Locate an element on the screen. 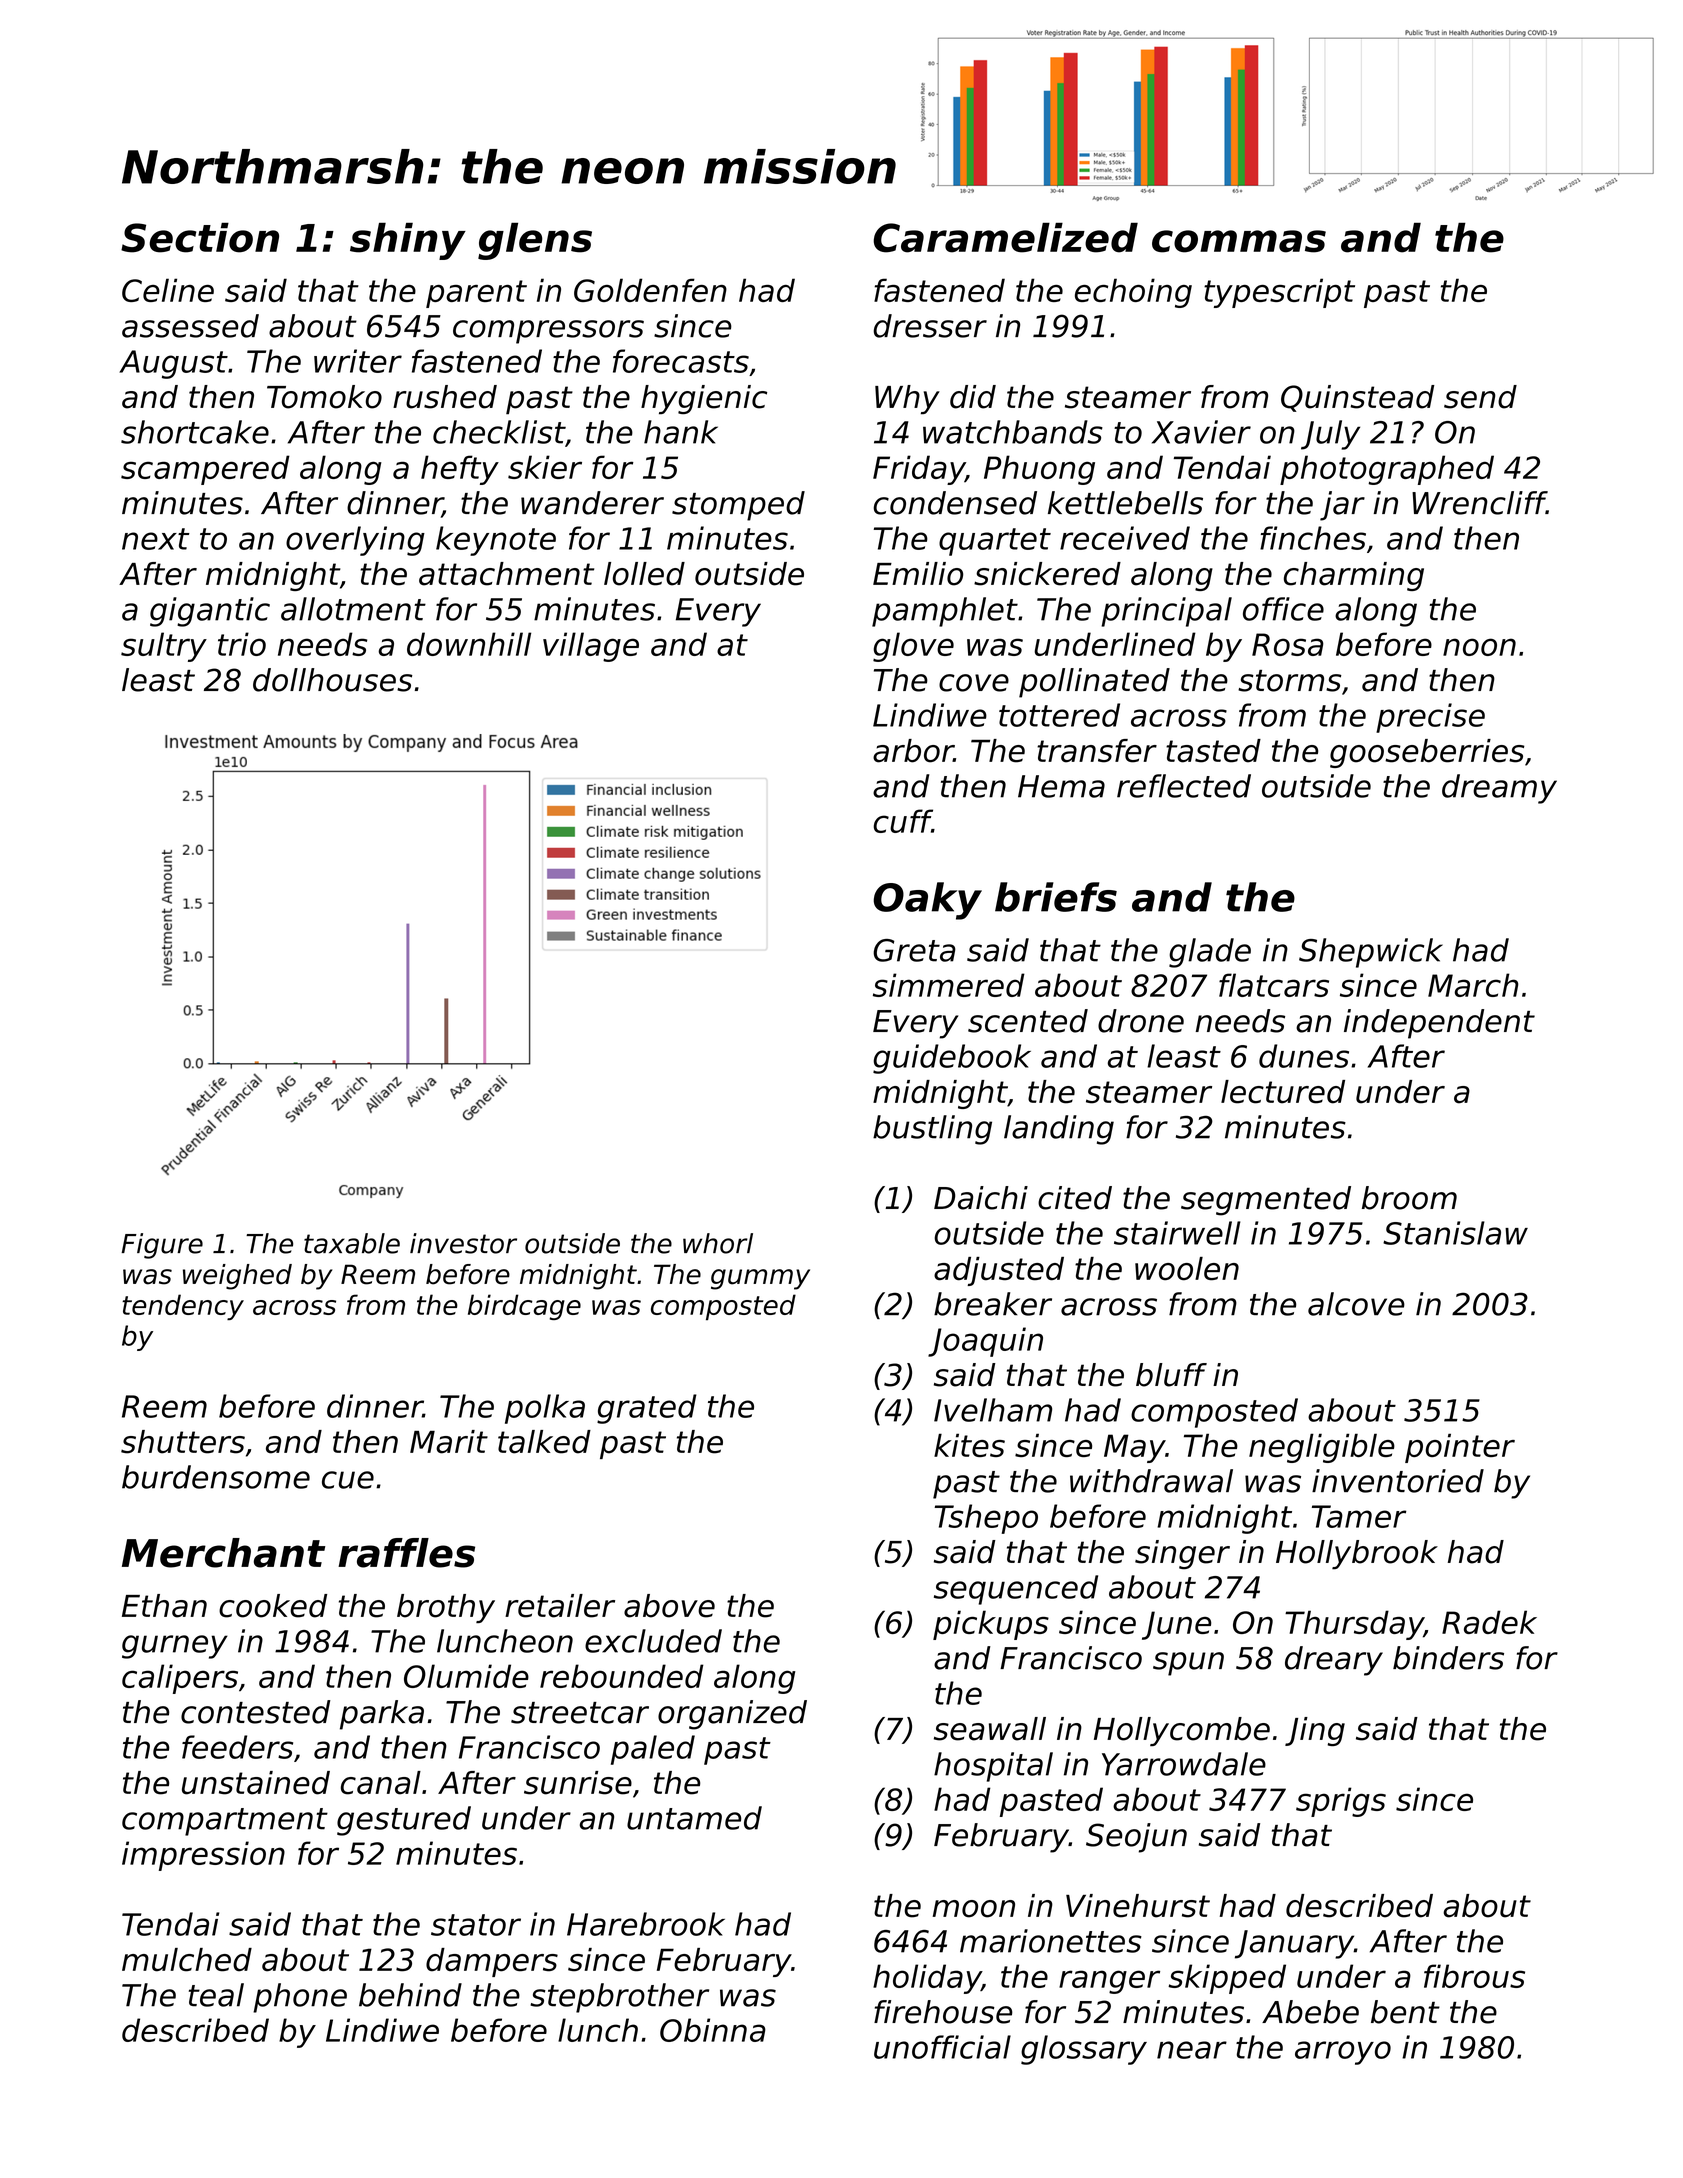 This screenshot has width=1683, height=2178. simmered is located at coordinates (949, 985).
